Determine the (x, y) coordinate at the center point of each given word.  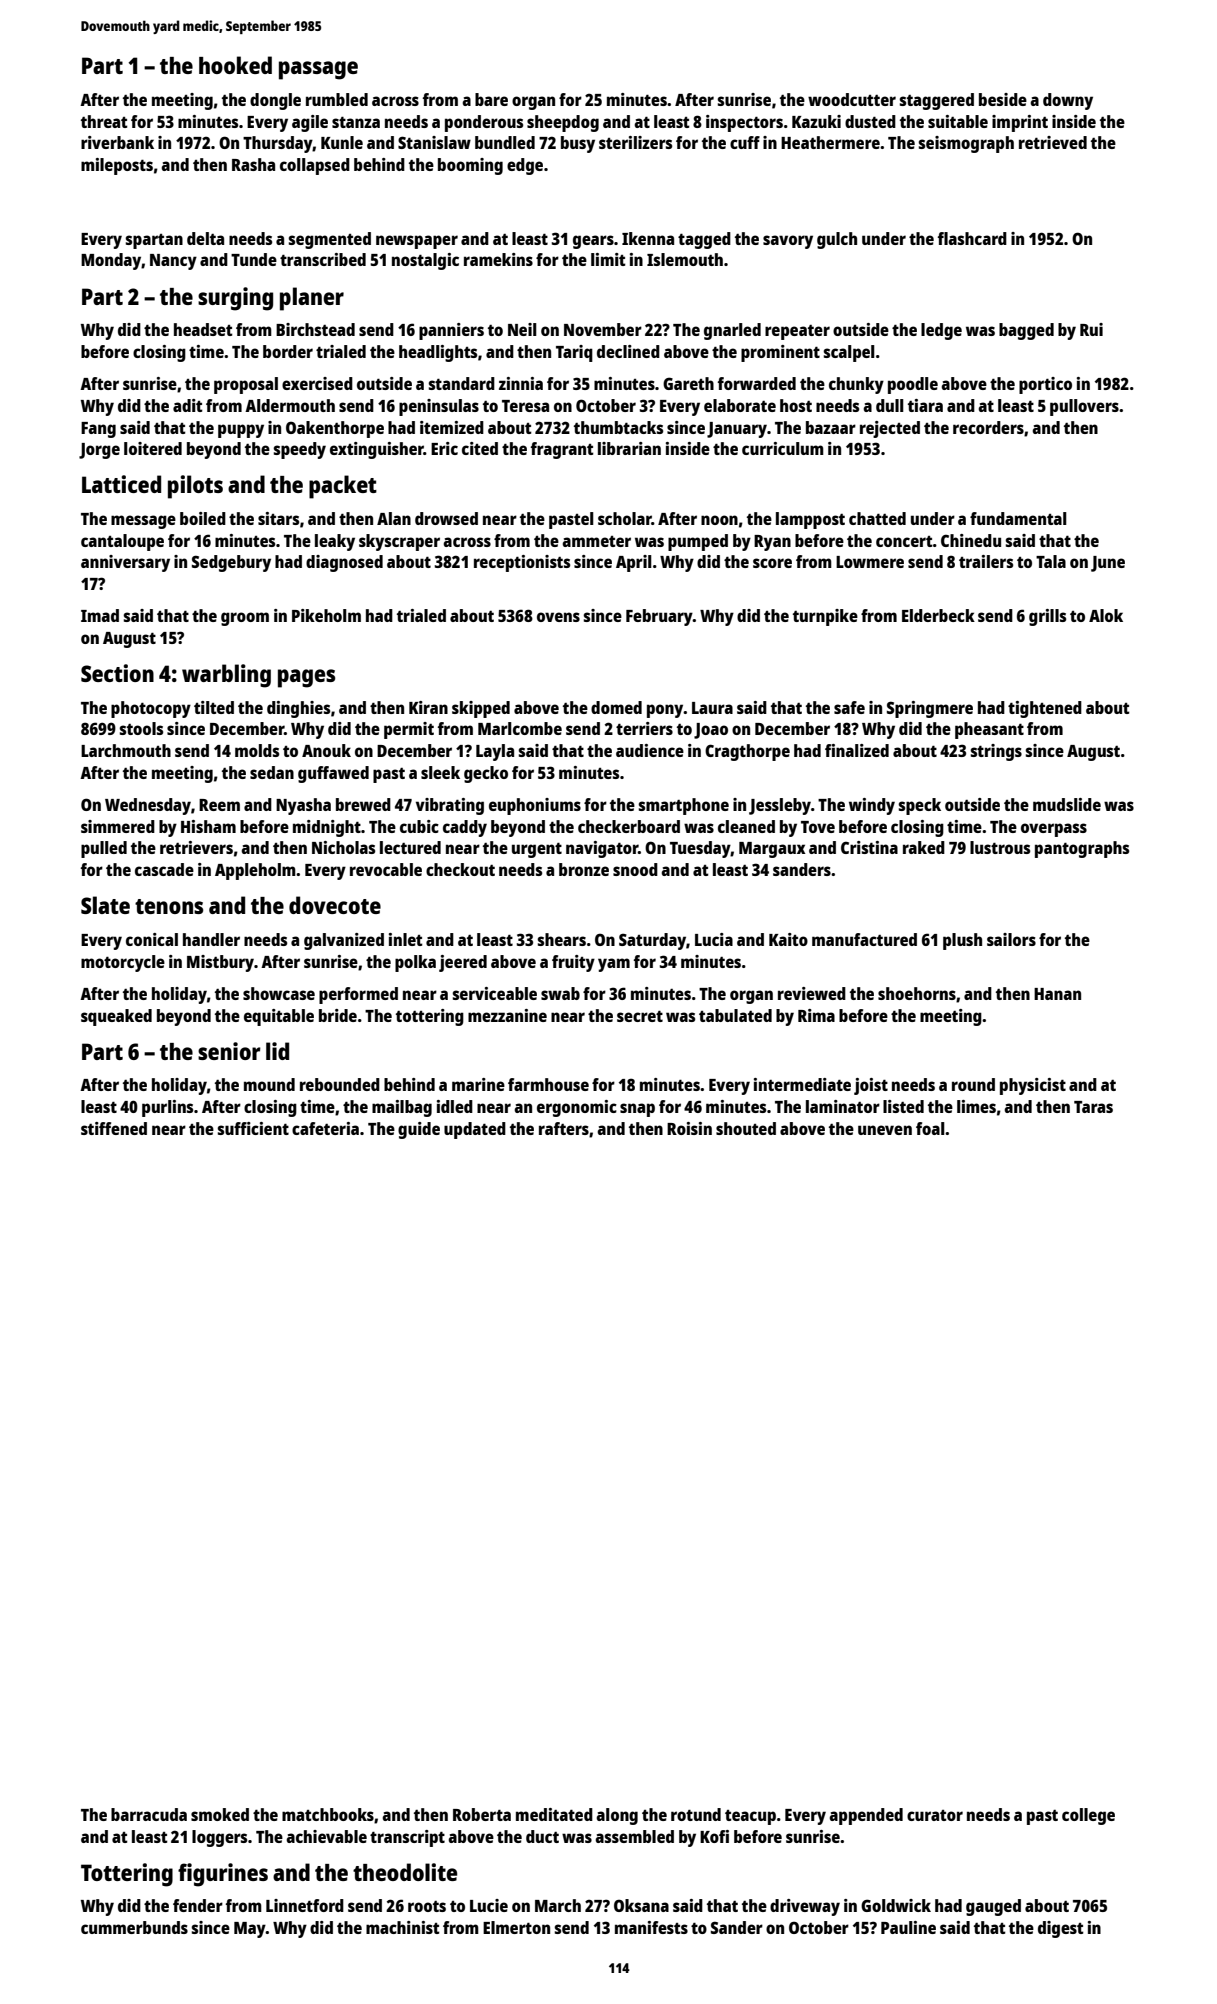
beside (1003, 99)
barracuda (149, 1814)
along (617, 1816)
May (250, 1930)
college (1088, 1816)
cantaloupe (122, 542)
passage (318, 70)
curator (935, 1815)
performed (358, 995)
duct (542, 1836)
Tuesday (700, 849)
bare (491, 99)
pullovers (1084, 407)
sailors (1011, 939)
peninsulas (439, 407)
